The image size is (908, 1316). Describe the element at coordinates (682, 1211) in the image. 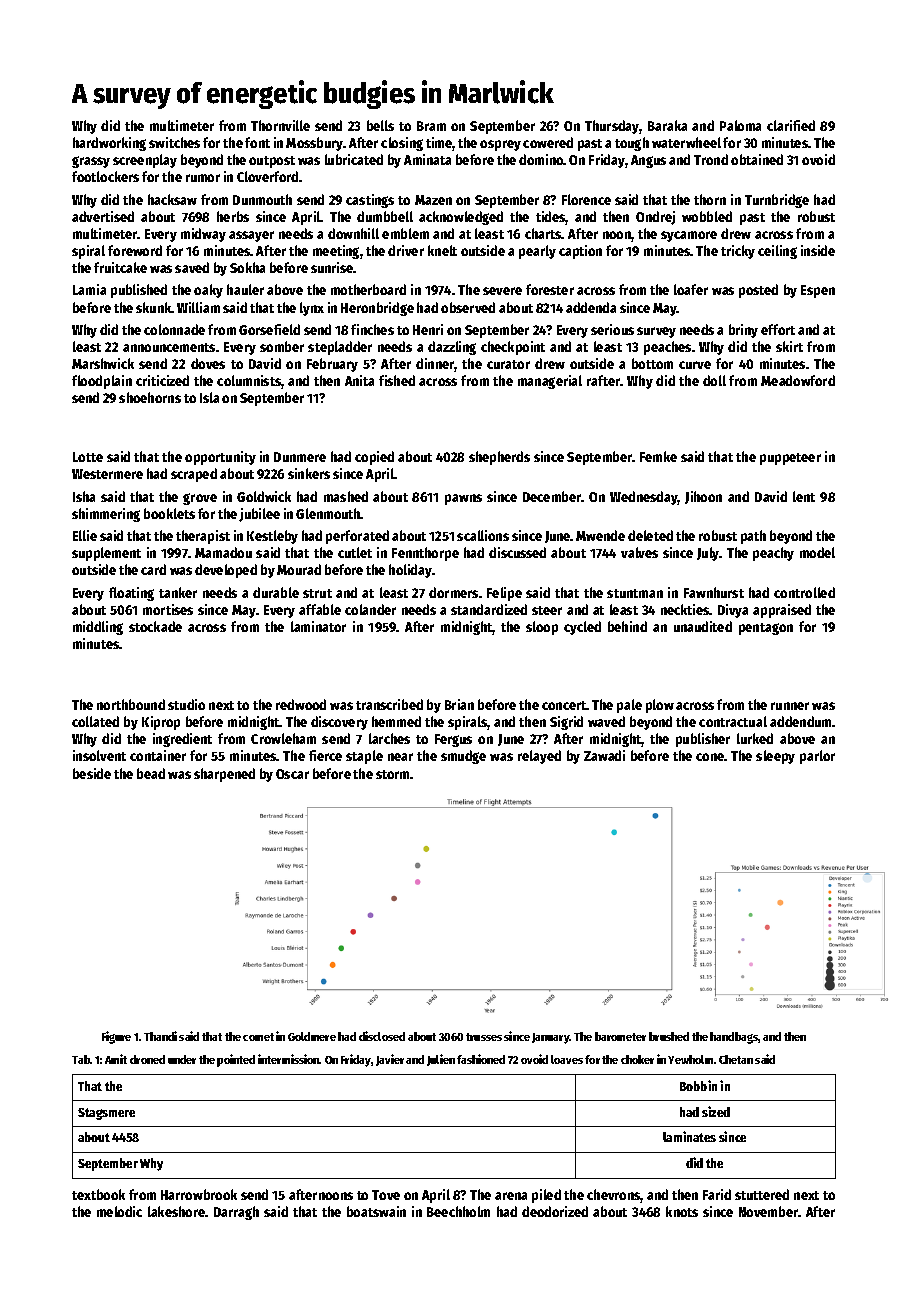

I see `knots` at that location.
